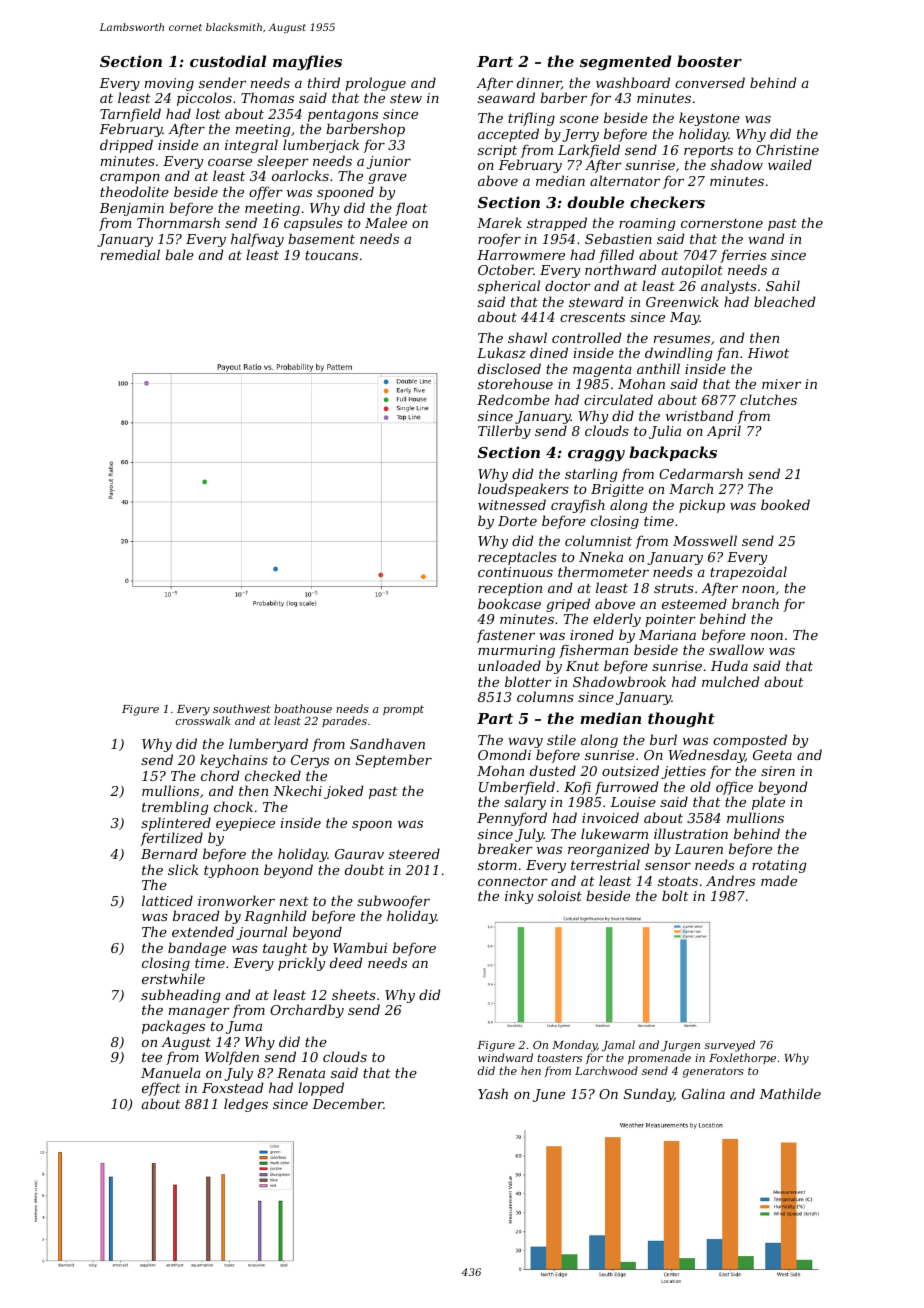 The height and width of the screenshot is (1308, 924). I want to click on remedial, so click(130, 254).
